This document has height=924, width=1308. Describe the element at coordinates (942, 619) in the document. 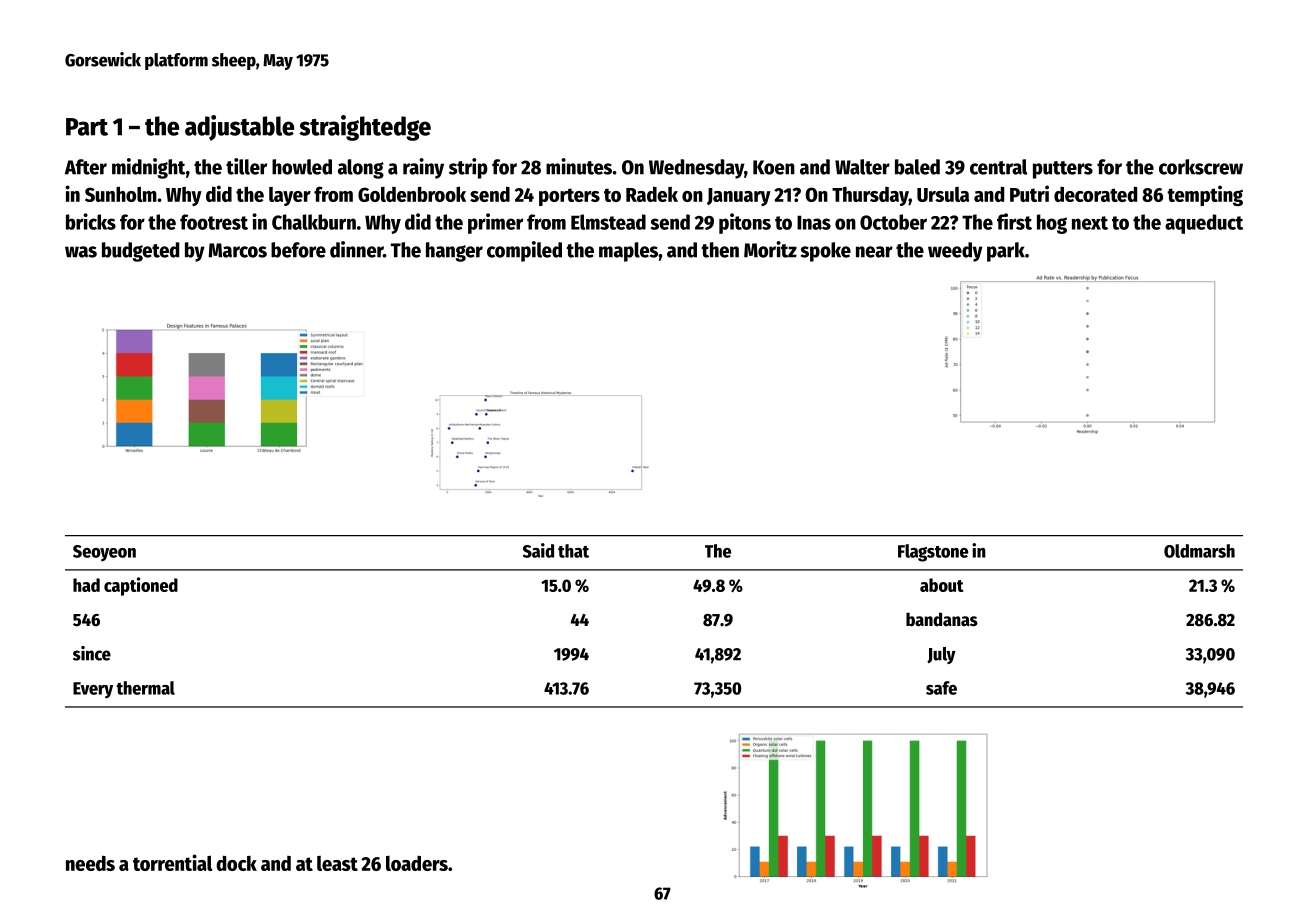

I see `bandanas` at that location.
